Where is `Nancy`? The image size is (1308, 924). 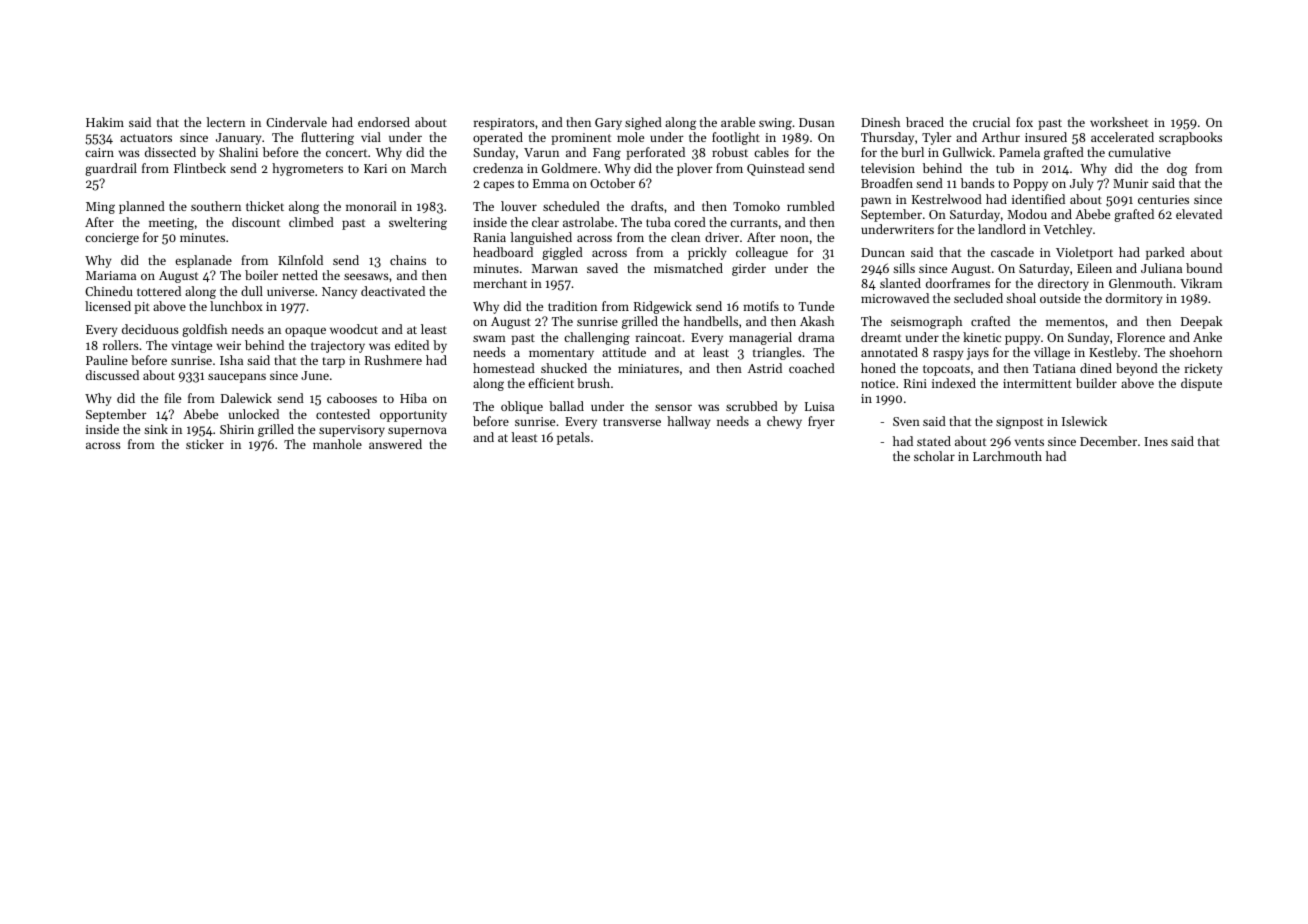 Nancy is located at coordinates (339, 293).
